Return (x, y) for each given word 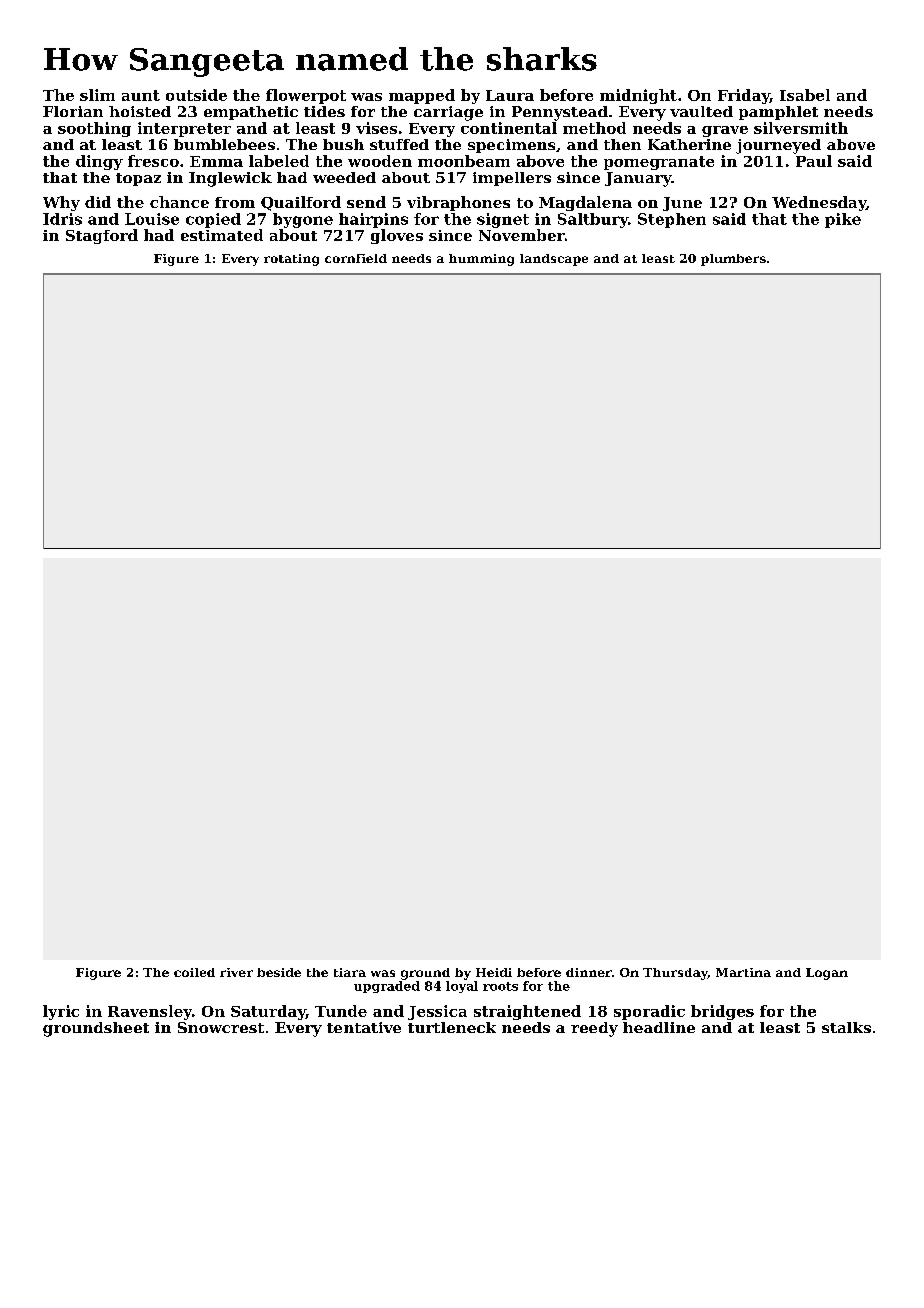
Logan (827, 974)
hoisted (140, 111)
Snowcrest (221, 1027)
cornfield (356, 258)
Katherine (689, 144)
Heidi (494, 972)
